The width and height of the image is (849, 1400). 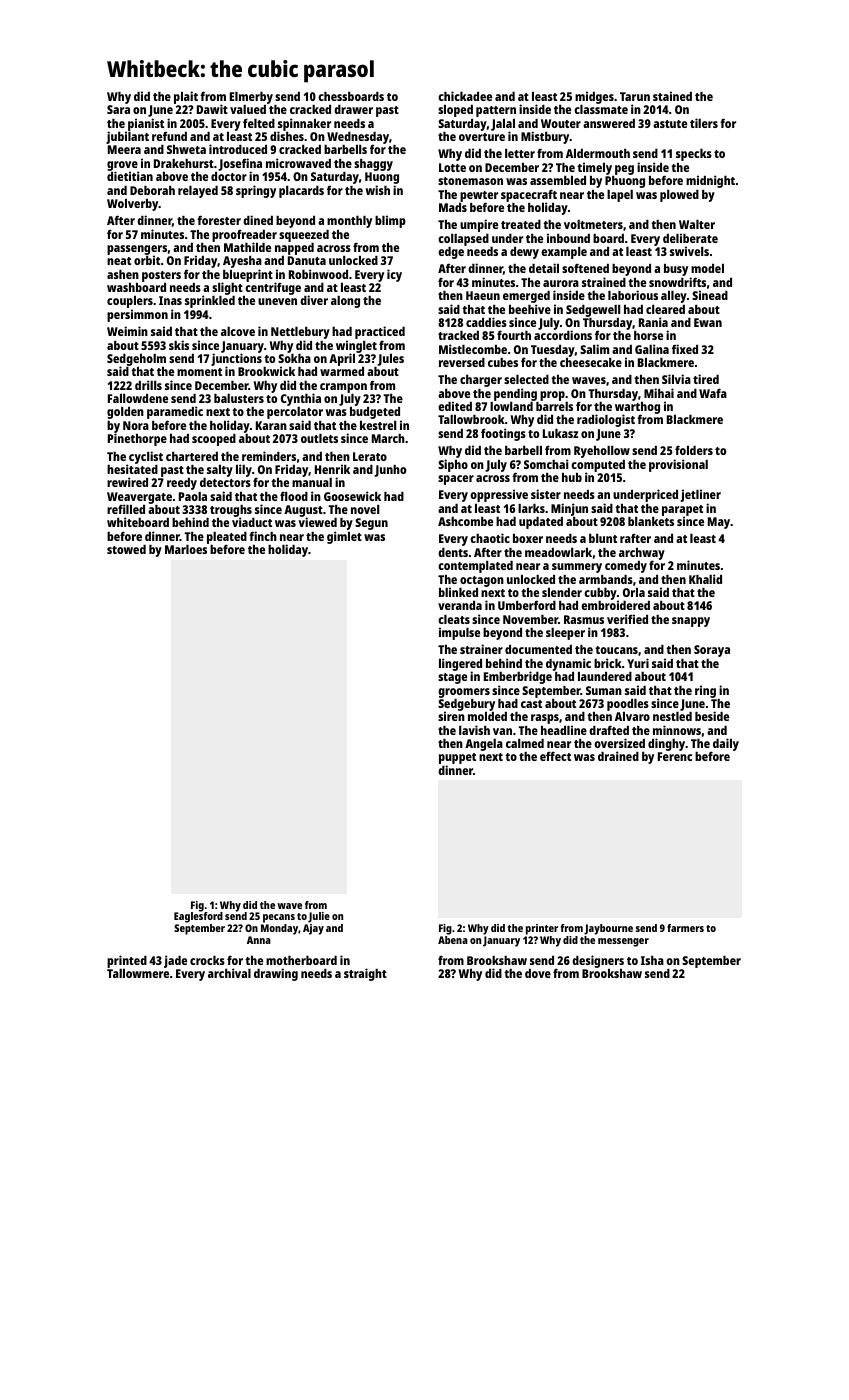 What do you see at coordinates (207, 960) in the image?
I see `crocks` at bounding box center [207, 960].
